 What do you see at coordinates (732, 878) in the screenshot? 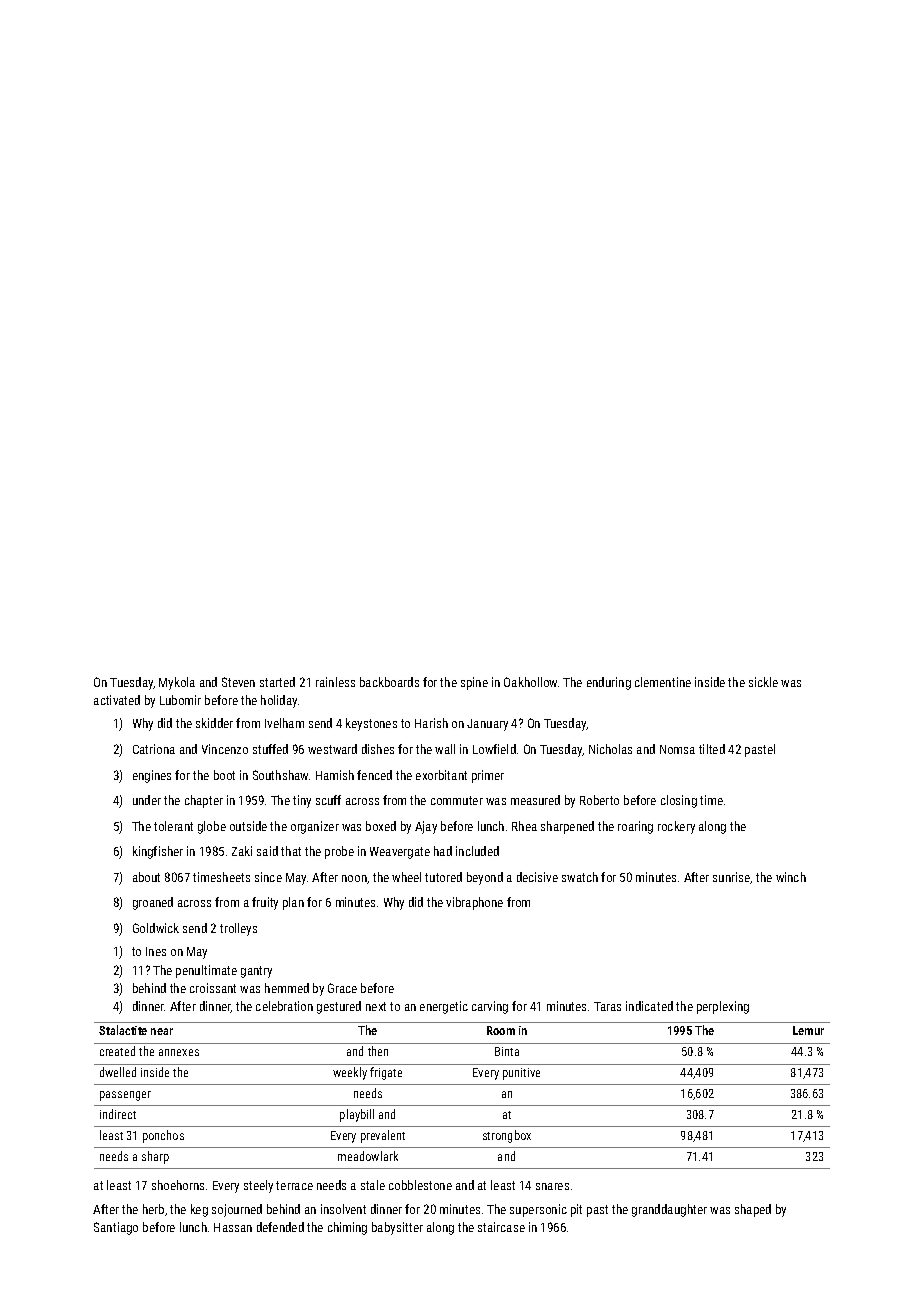
I see `sunrise` at bounding box center [732, 878].
